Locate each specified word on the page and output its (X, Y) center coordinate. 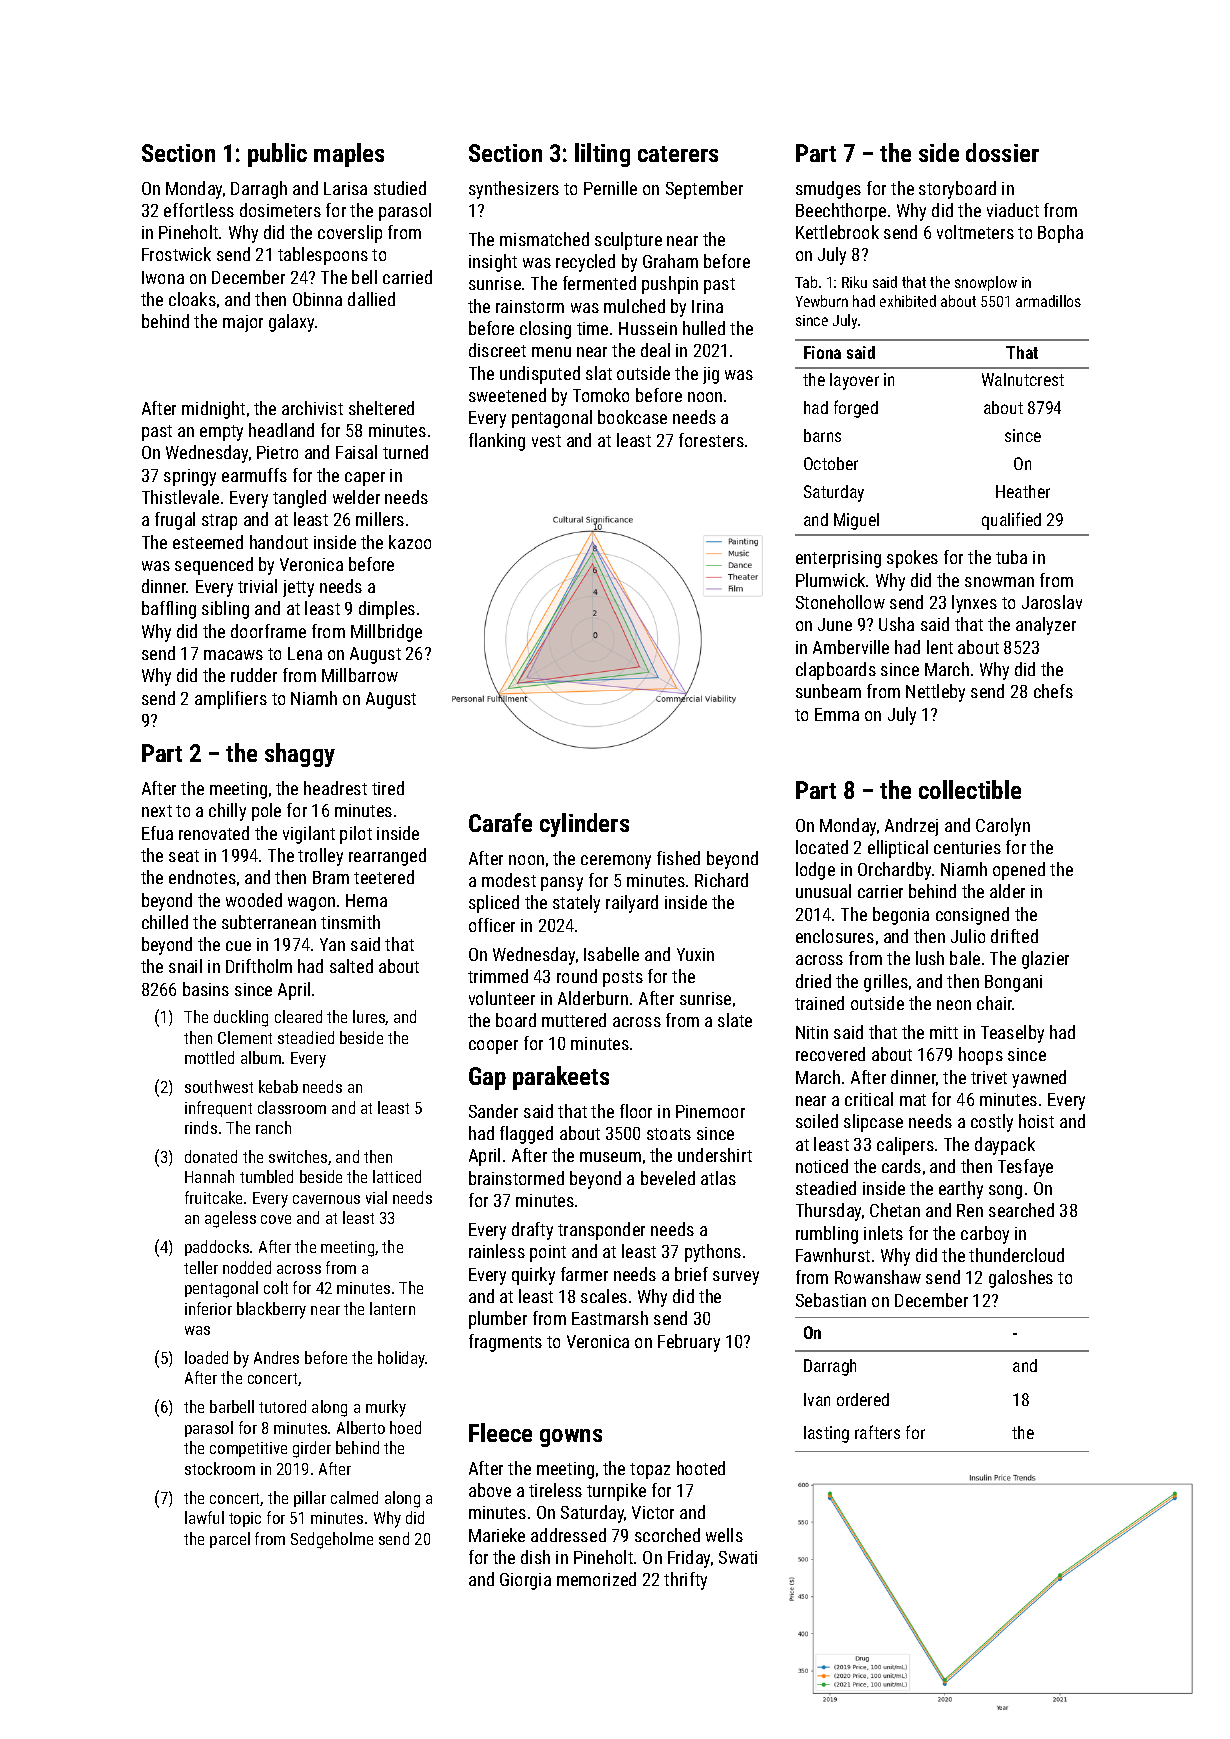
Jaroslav (1052, 602)
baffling (169, 610)
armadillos (1048, 301)
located (822, 847)
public (277, 155)
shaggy (300, 755)
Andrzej (911, 827)
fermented (599, 283)
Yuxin (695, 954)
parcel (230, 1540)
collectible (970, 789)
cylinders (584, 825)
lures (369, 1017)
